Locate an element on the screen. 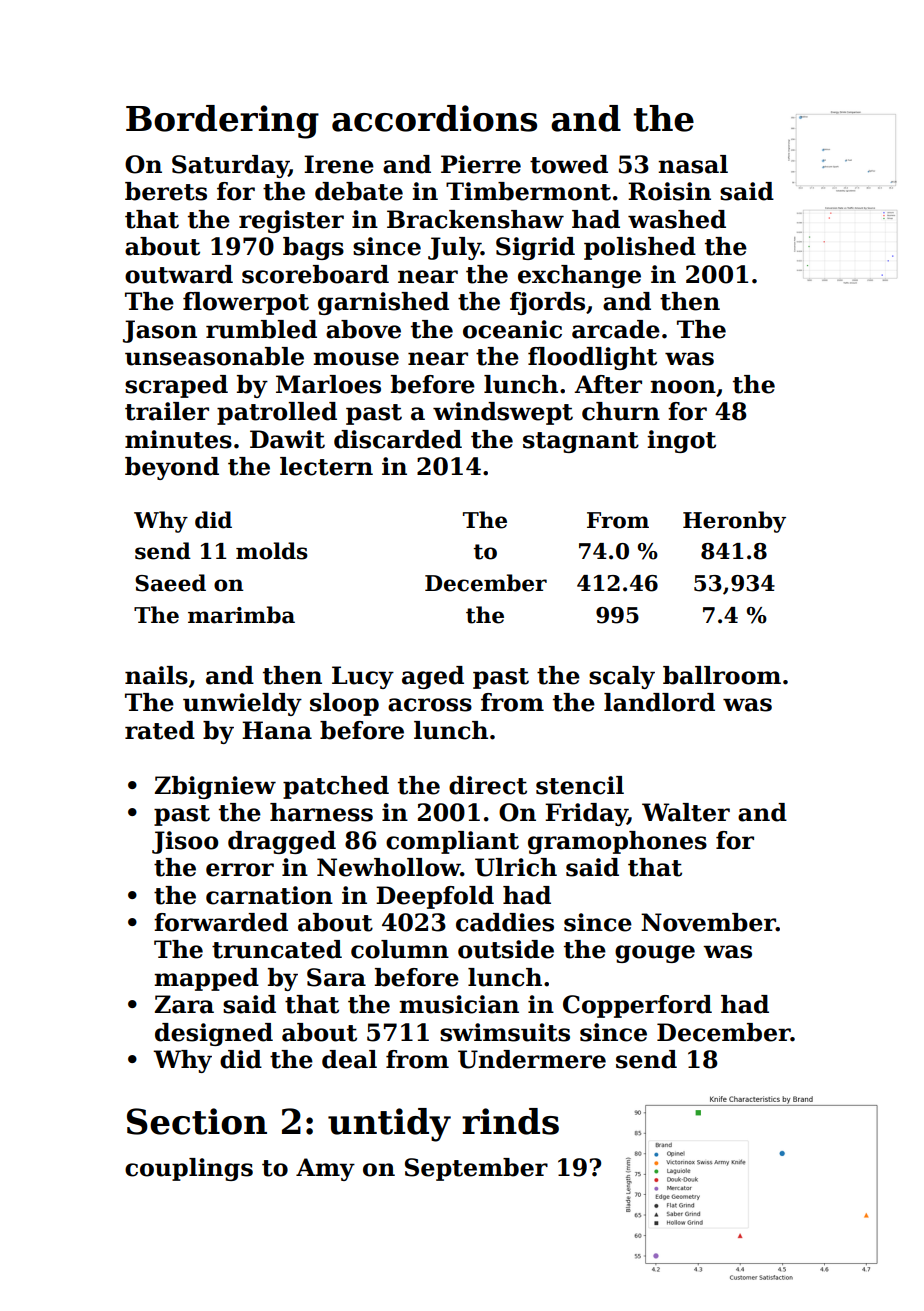  Heronby is located at coordinates (734, 522).
